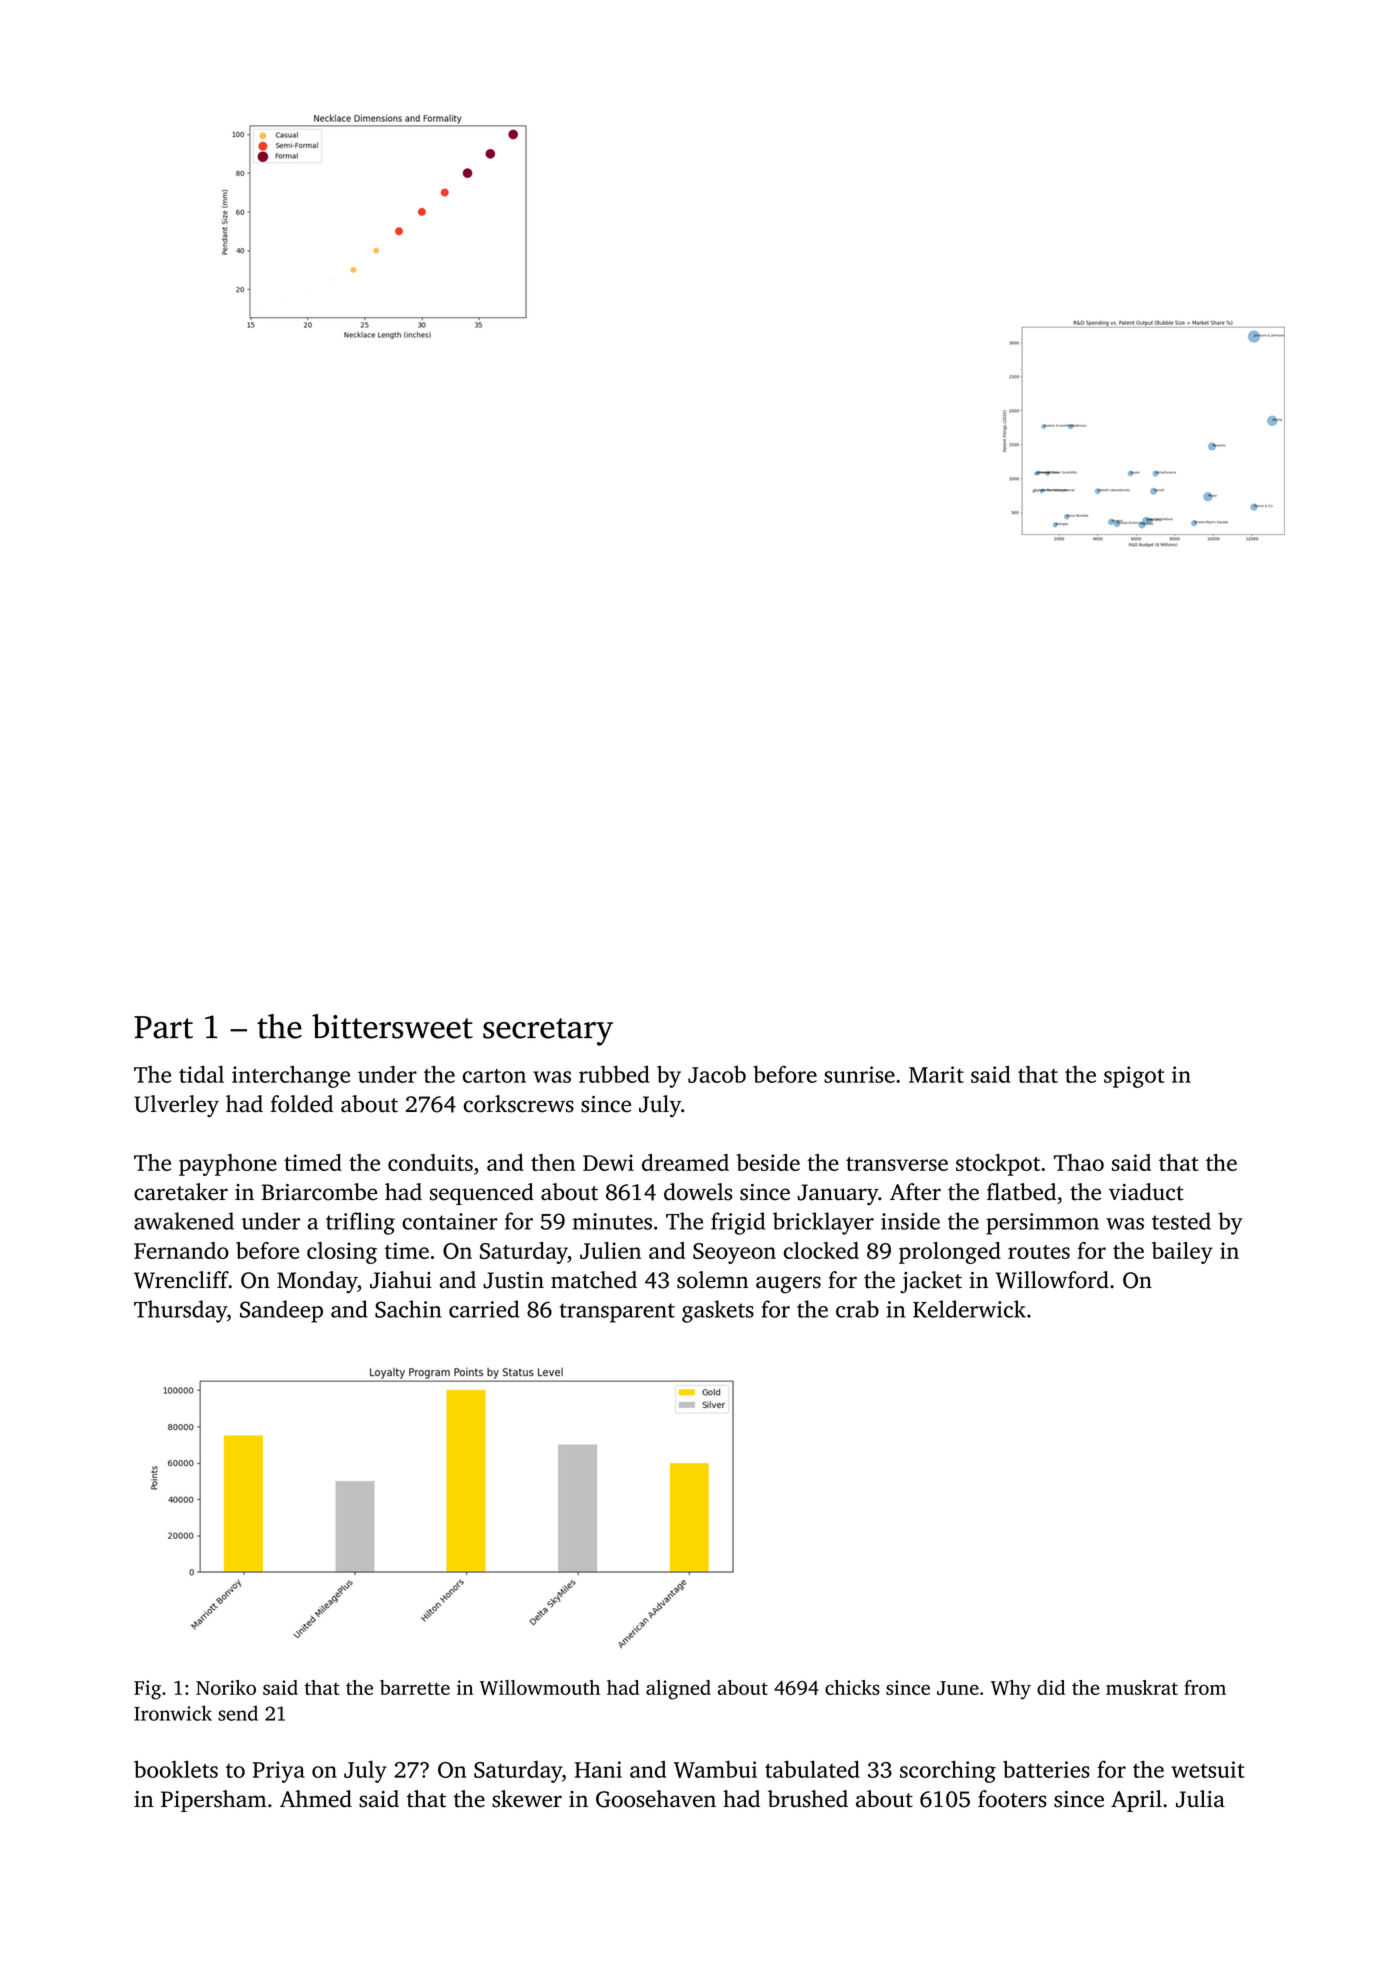 This document has height=1969, width=1386. Describe the element at coordinates (821, 1250) in the document. I see `clocked` at that location.
